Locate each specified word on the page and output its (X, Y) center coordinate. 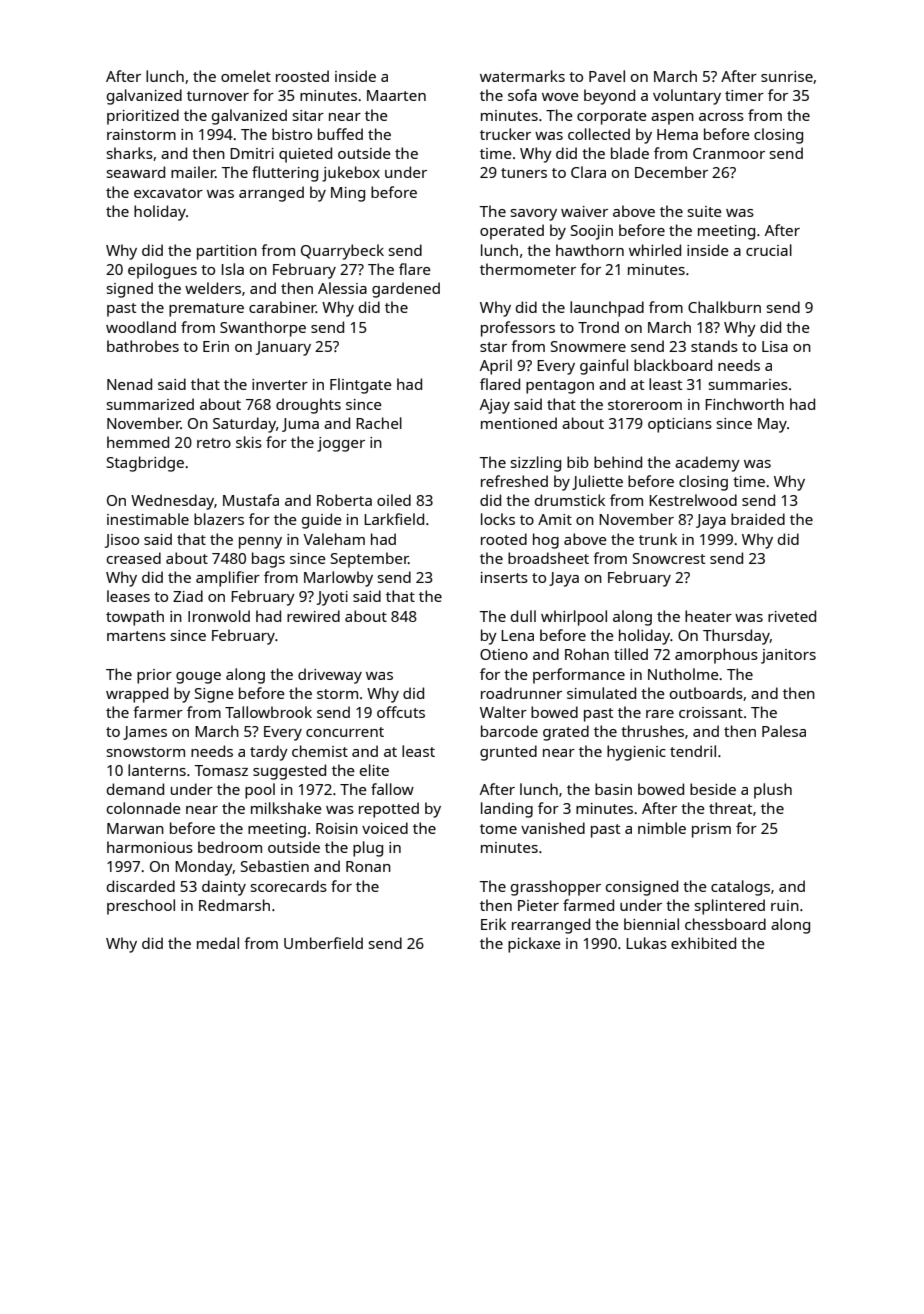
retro (214, 443)
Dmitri (252, 153)
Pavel (607, 76)
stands (714, 346)
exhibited (703, 943)
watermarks (522, 76)
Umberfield (323, 943)
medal (218, 943)
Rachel (379, 423)
